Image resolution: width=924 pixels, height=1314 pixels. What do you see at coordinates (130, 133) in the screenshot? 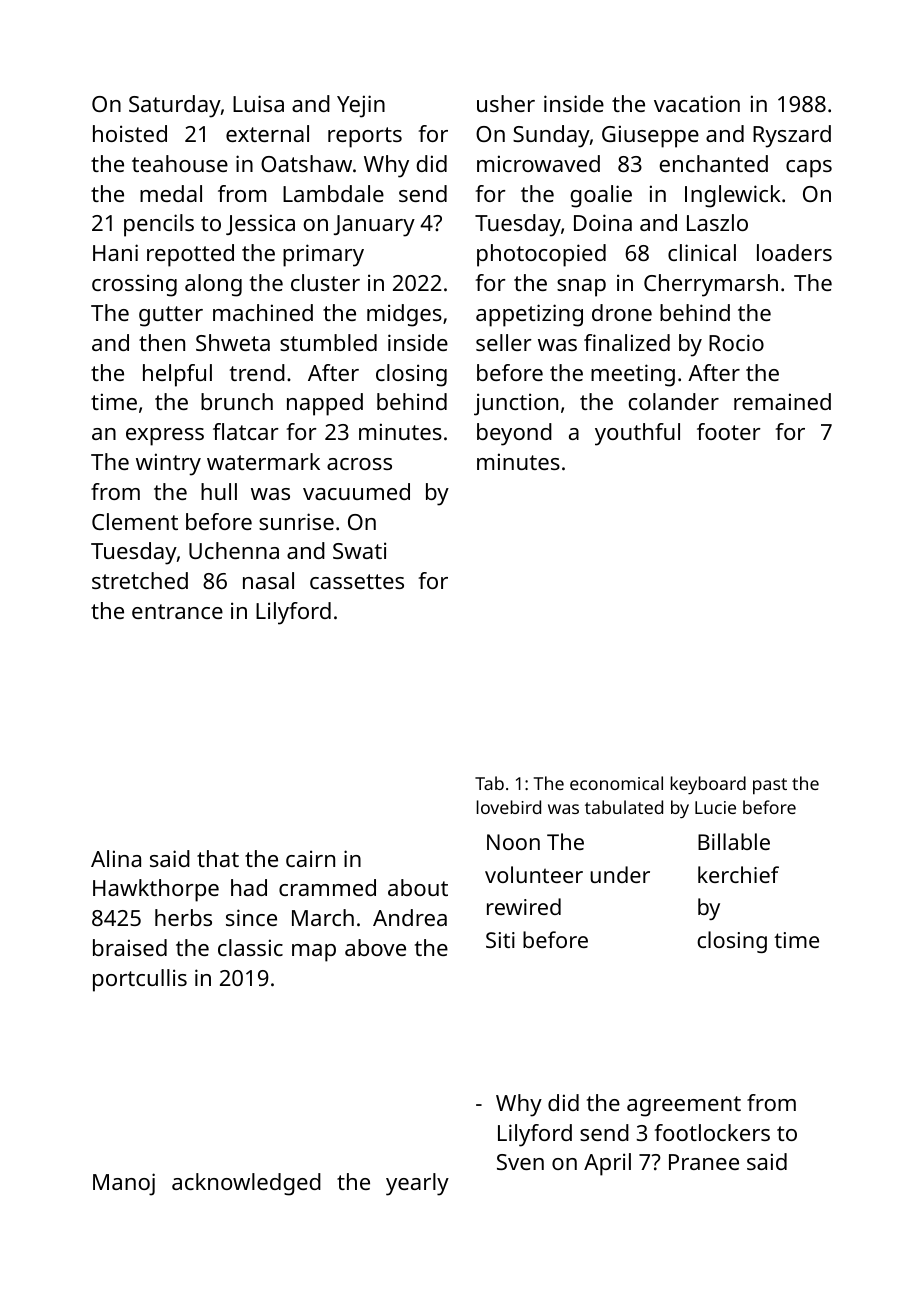
I see `hoisted` at bounding box center [130, 133].
